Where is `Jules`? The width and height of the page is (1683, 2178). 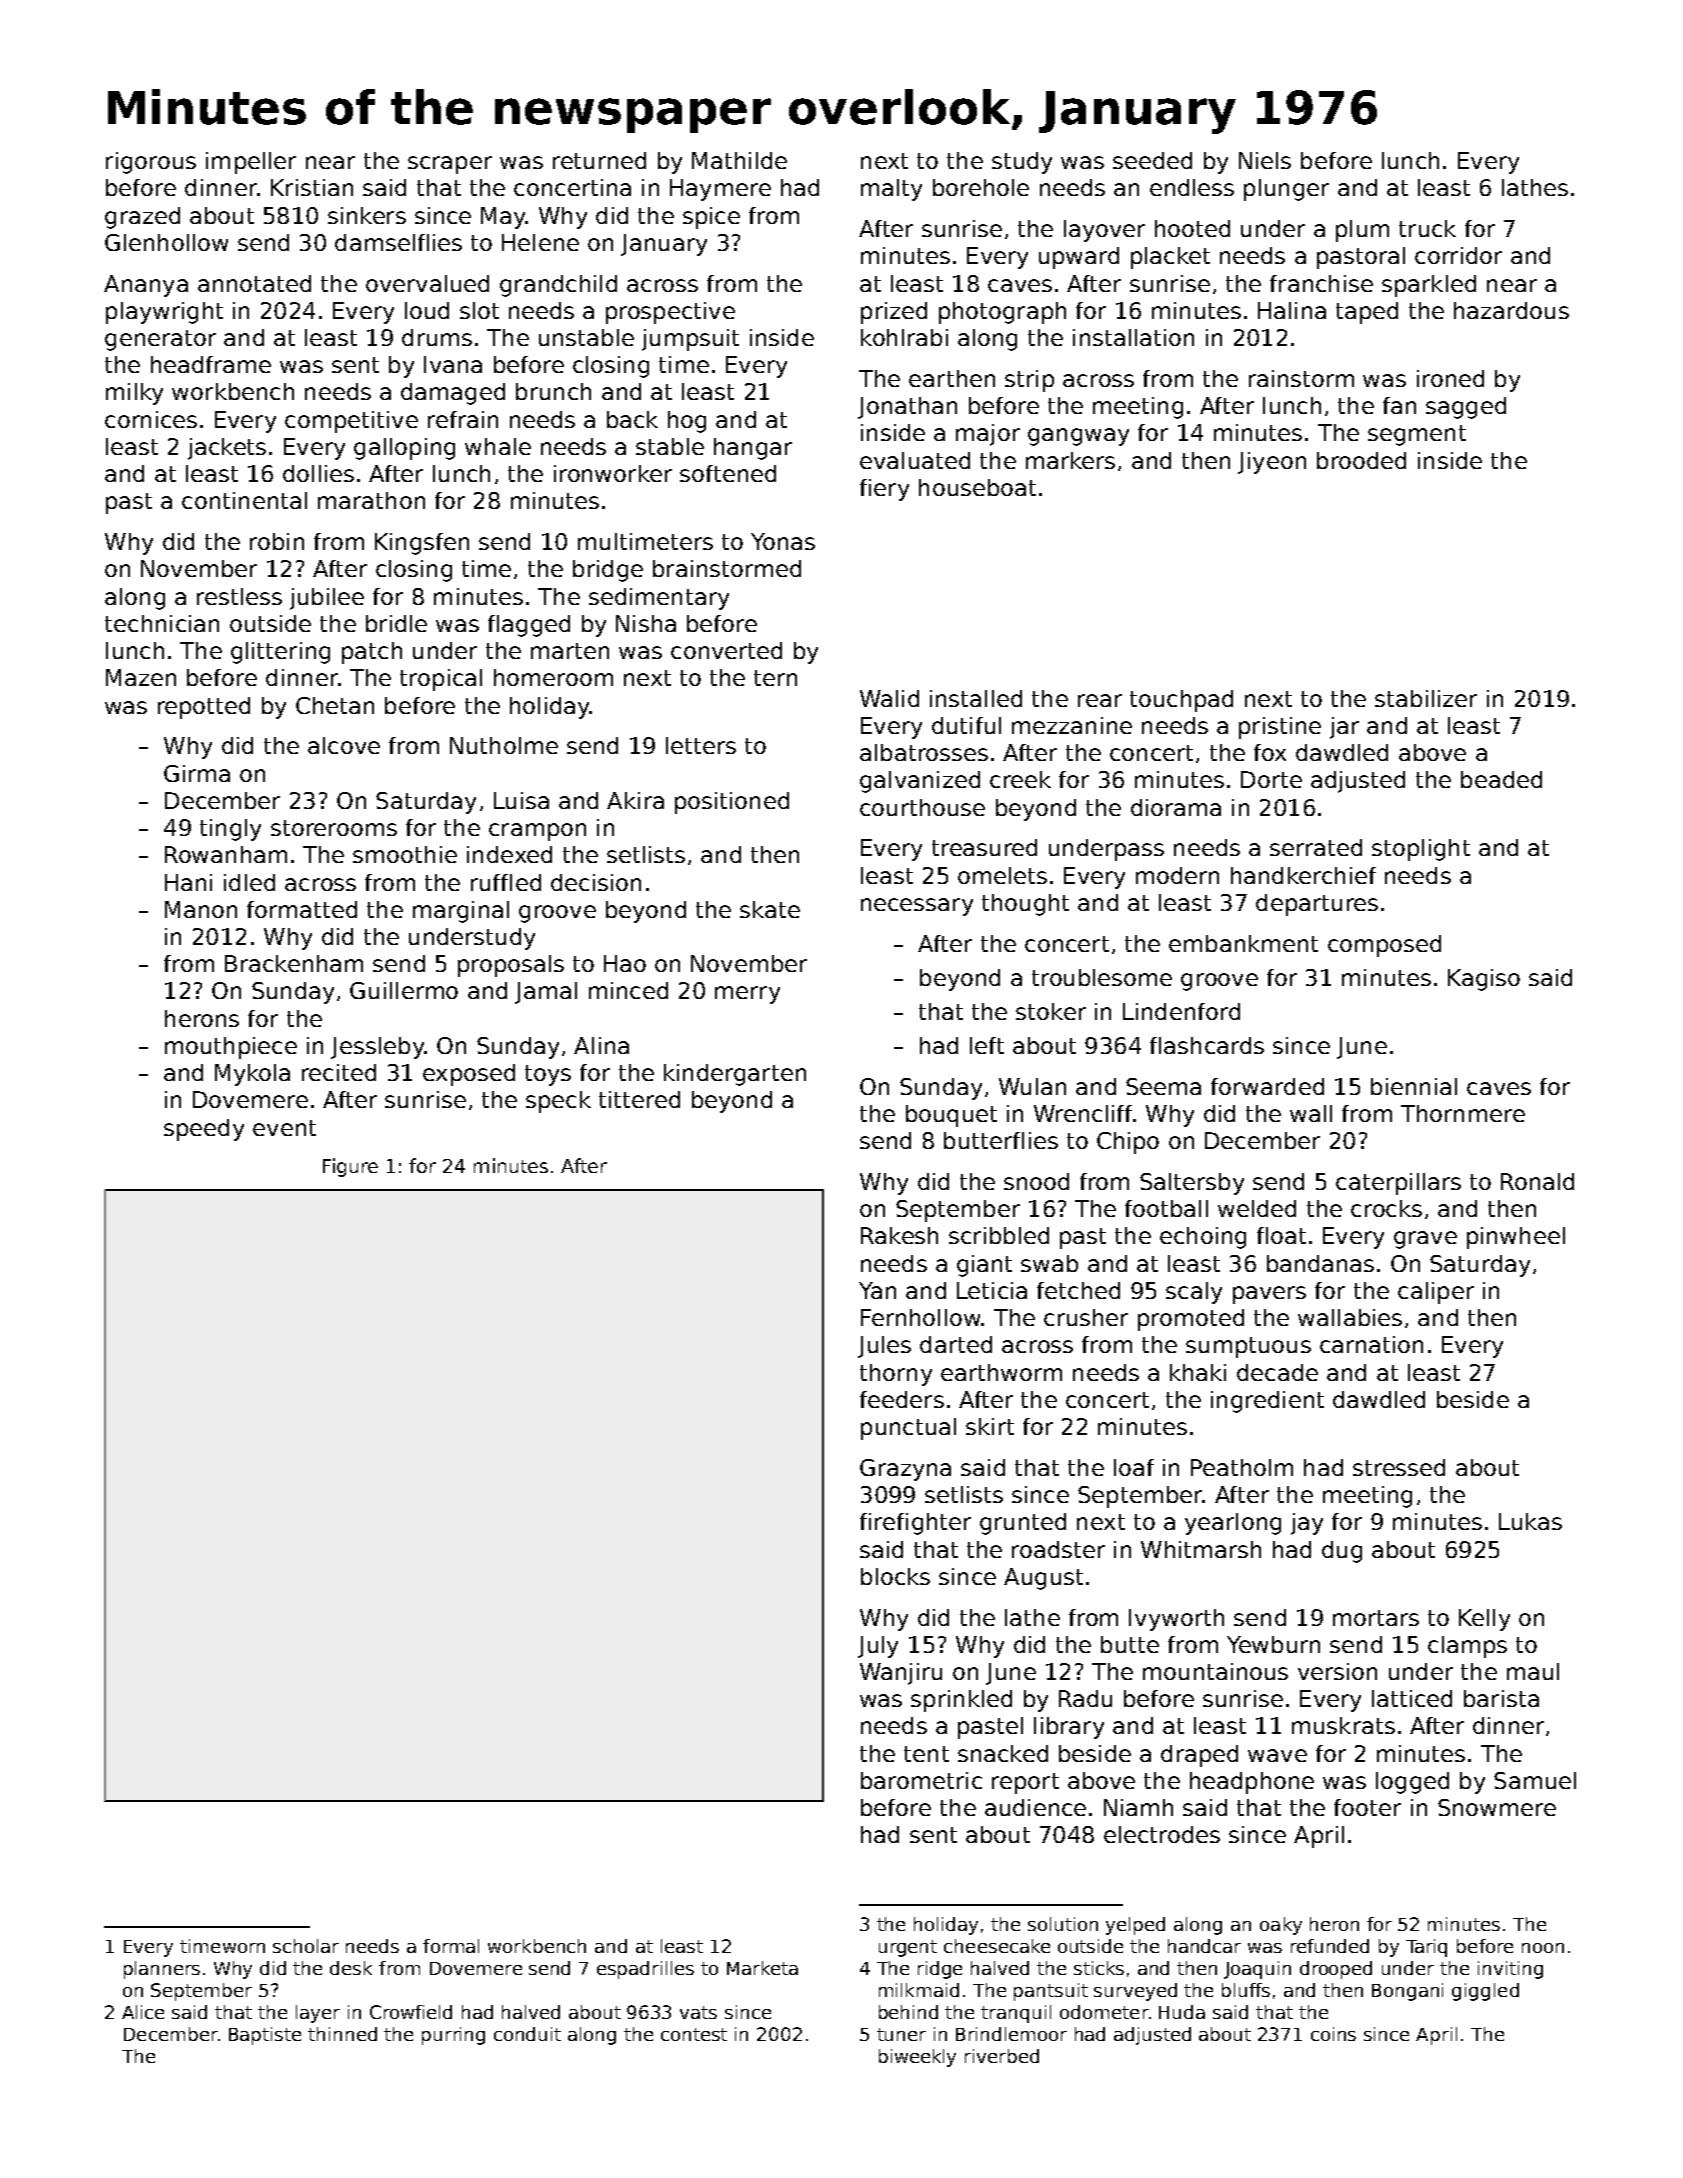
Jules is located at coordinates (884, 1347).
